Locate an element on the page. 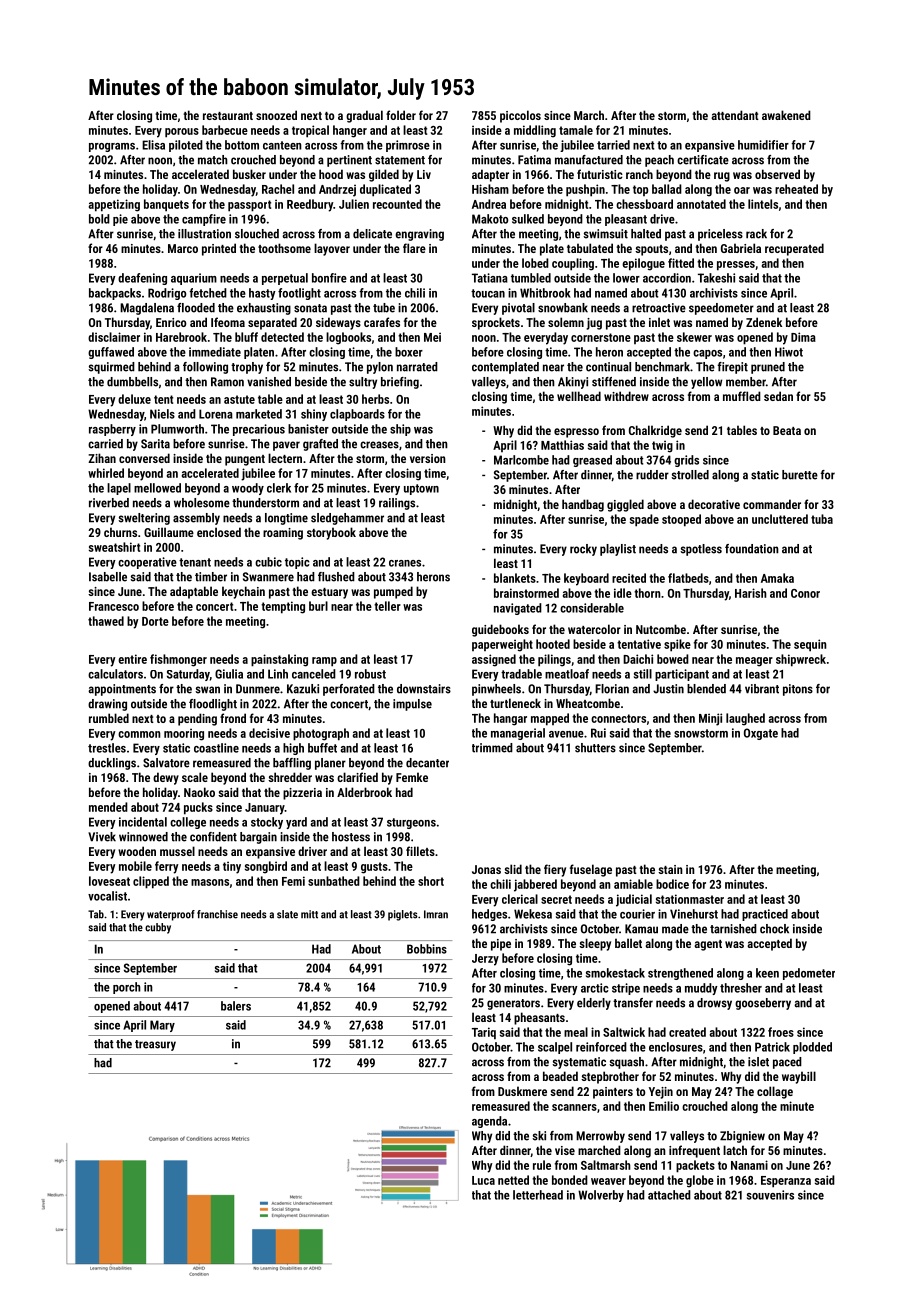 The width and height of the page is (924, 1308). sideways is located at coordinates (338, 323).
